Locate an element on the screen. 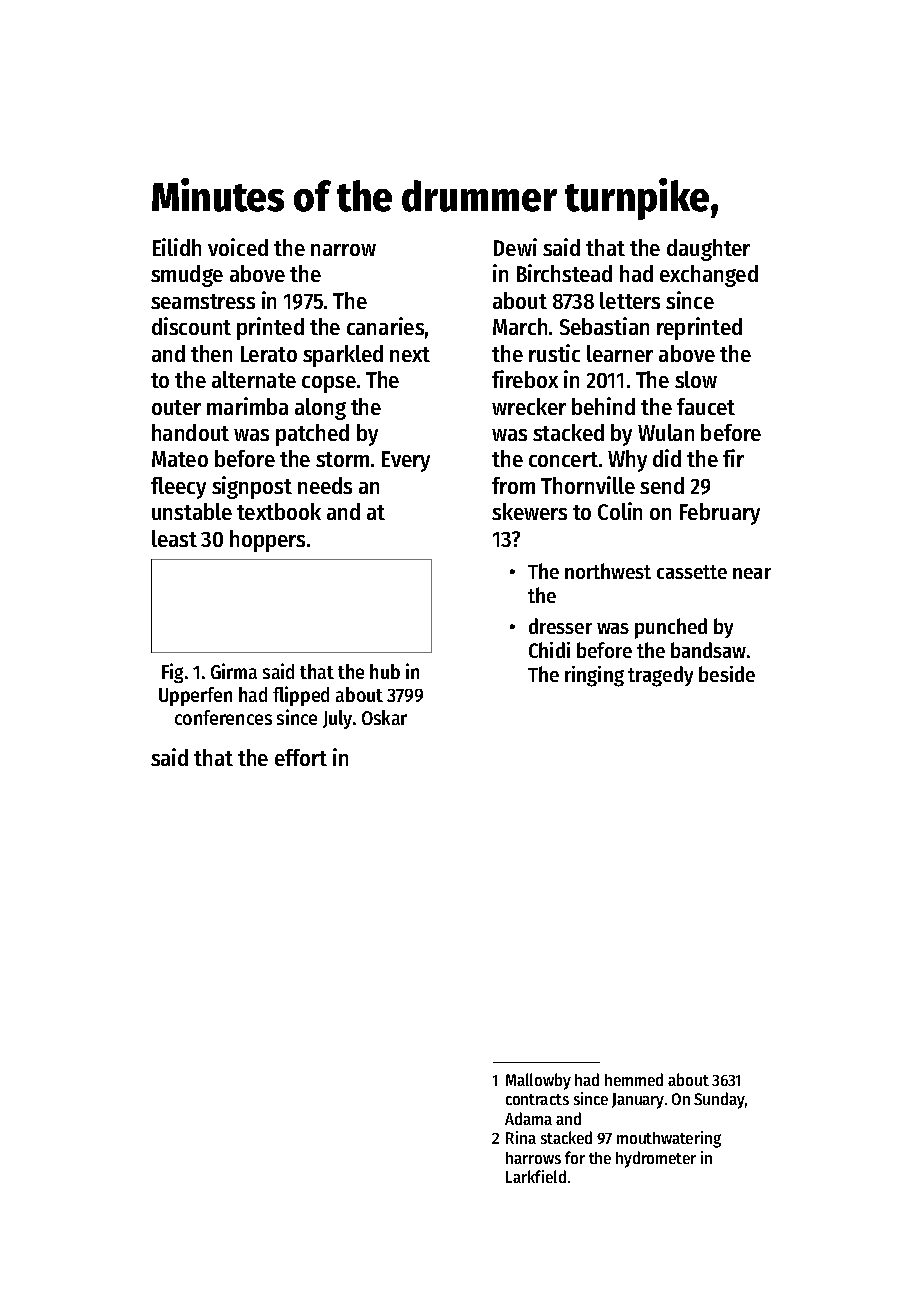  Adama is located at coordinates (528, 1118).
